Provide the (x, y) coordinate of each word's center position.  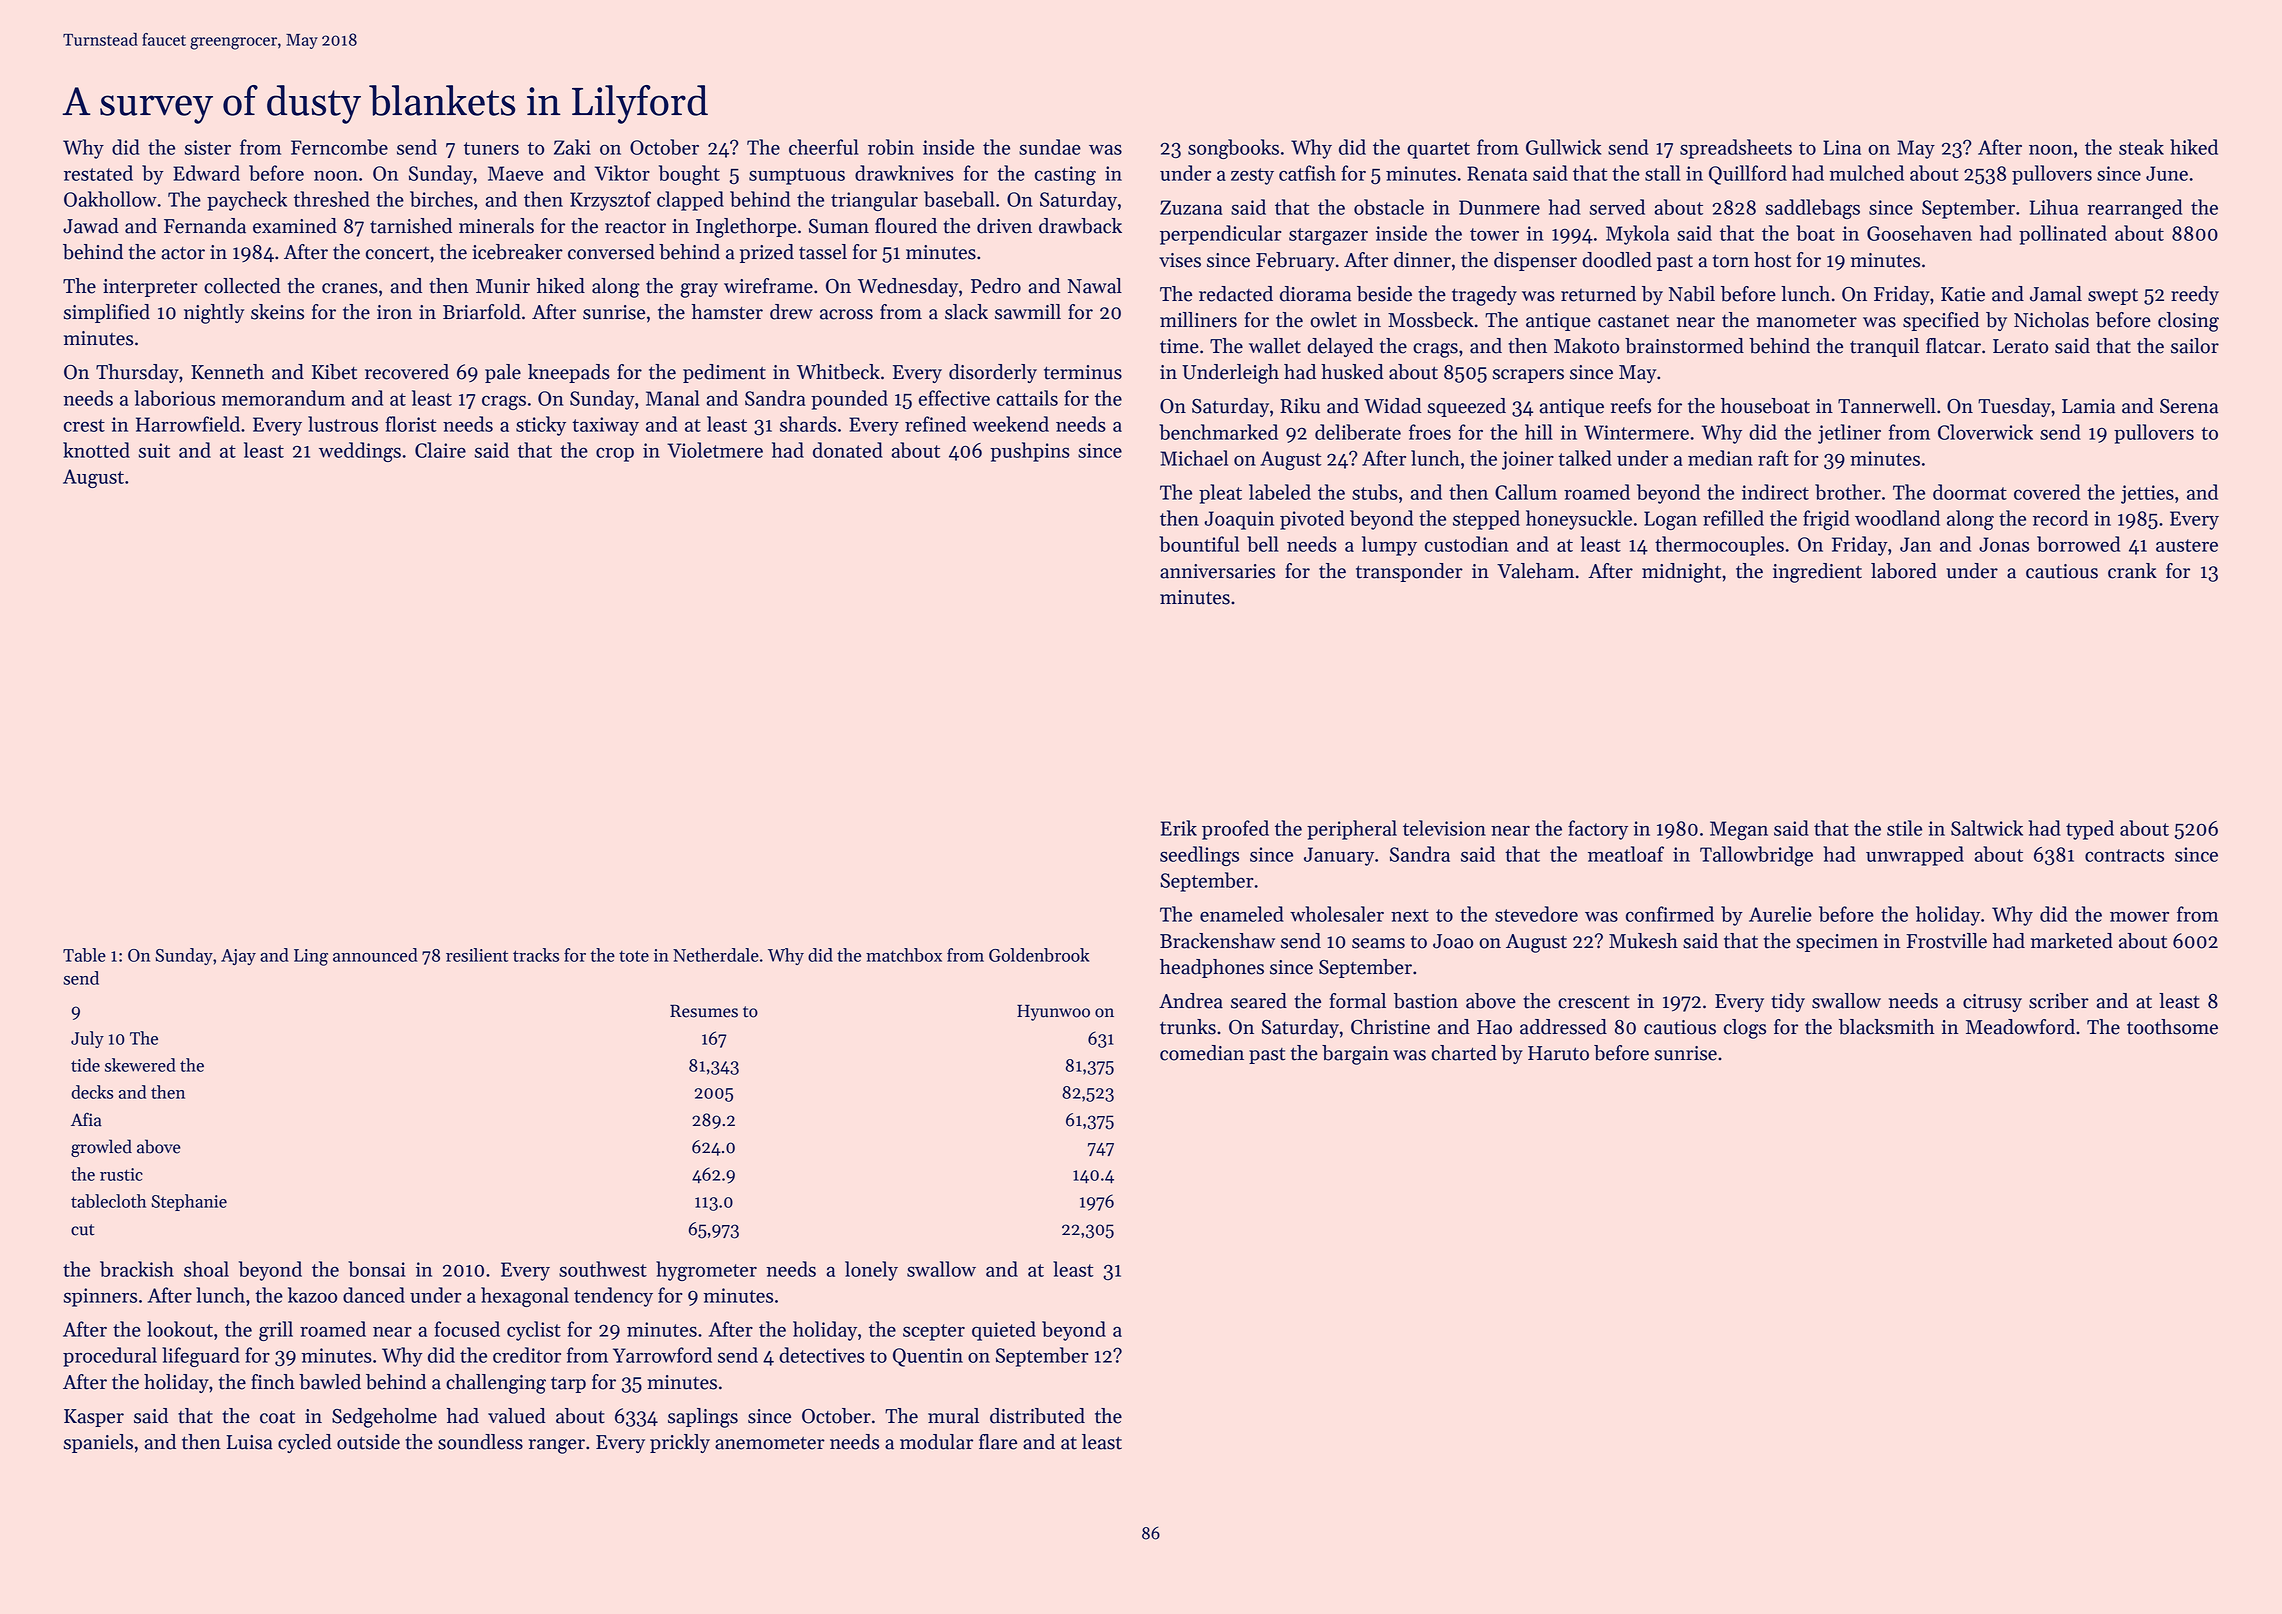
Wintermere (1636, 432)
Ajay (238, 957)
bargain (1355, 1055)
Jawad (91, 226)
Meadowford (2020, 1027)
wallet (1275, 346)
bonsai (377, 1269)
